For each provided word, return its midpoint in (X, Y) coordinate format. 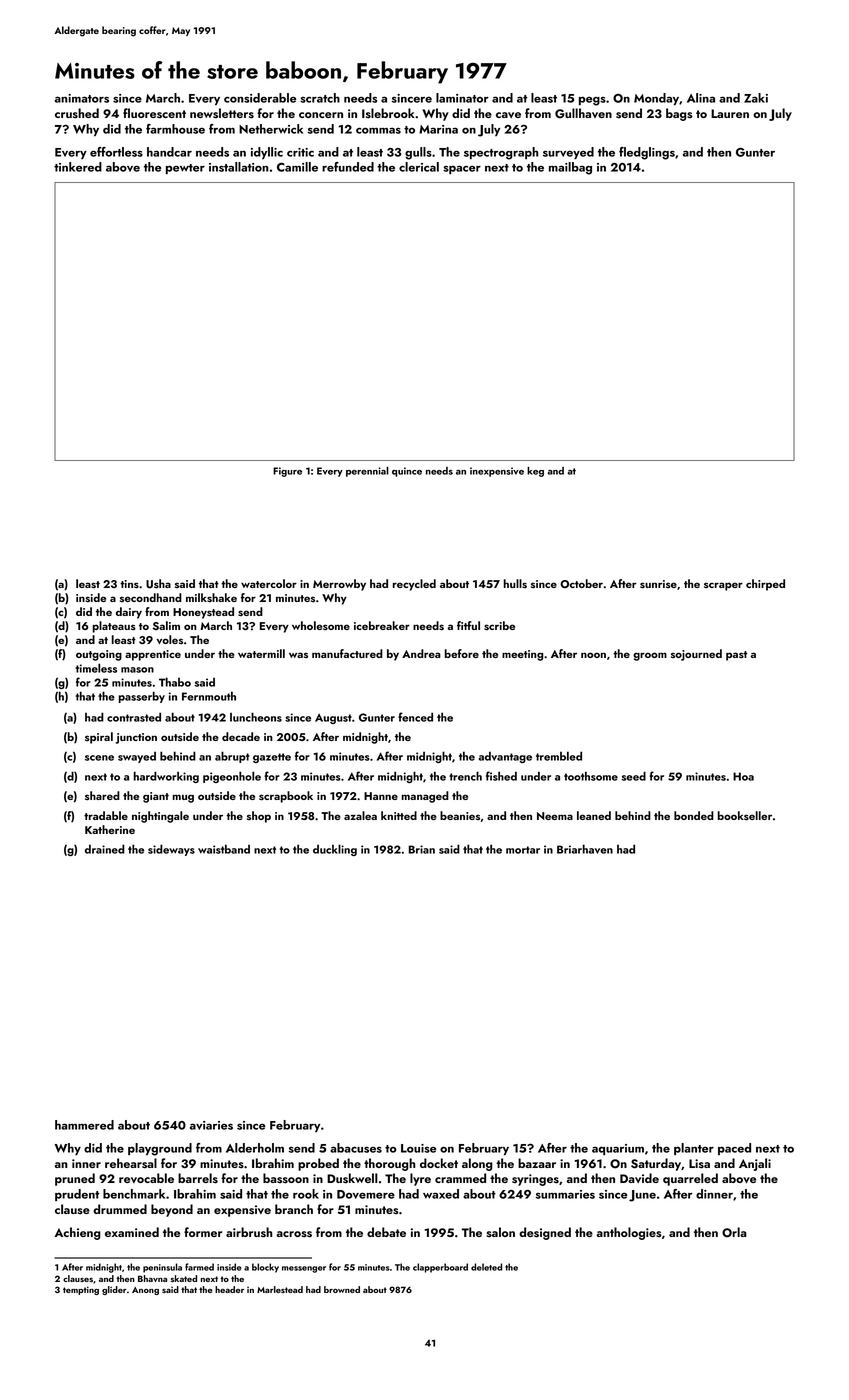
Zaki (756, 98)
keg (535, 472)
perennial (367, 472)
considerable (260, 98)
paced (734, 1149)
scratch (320, 98)
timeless (96, 668)
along (477, 1164)
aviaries (211, 1125)
